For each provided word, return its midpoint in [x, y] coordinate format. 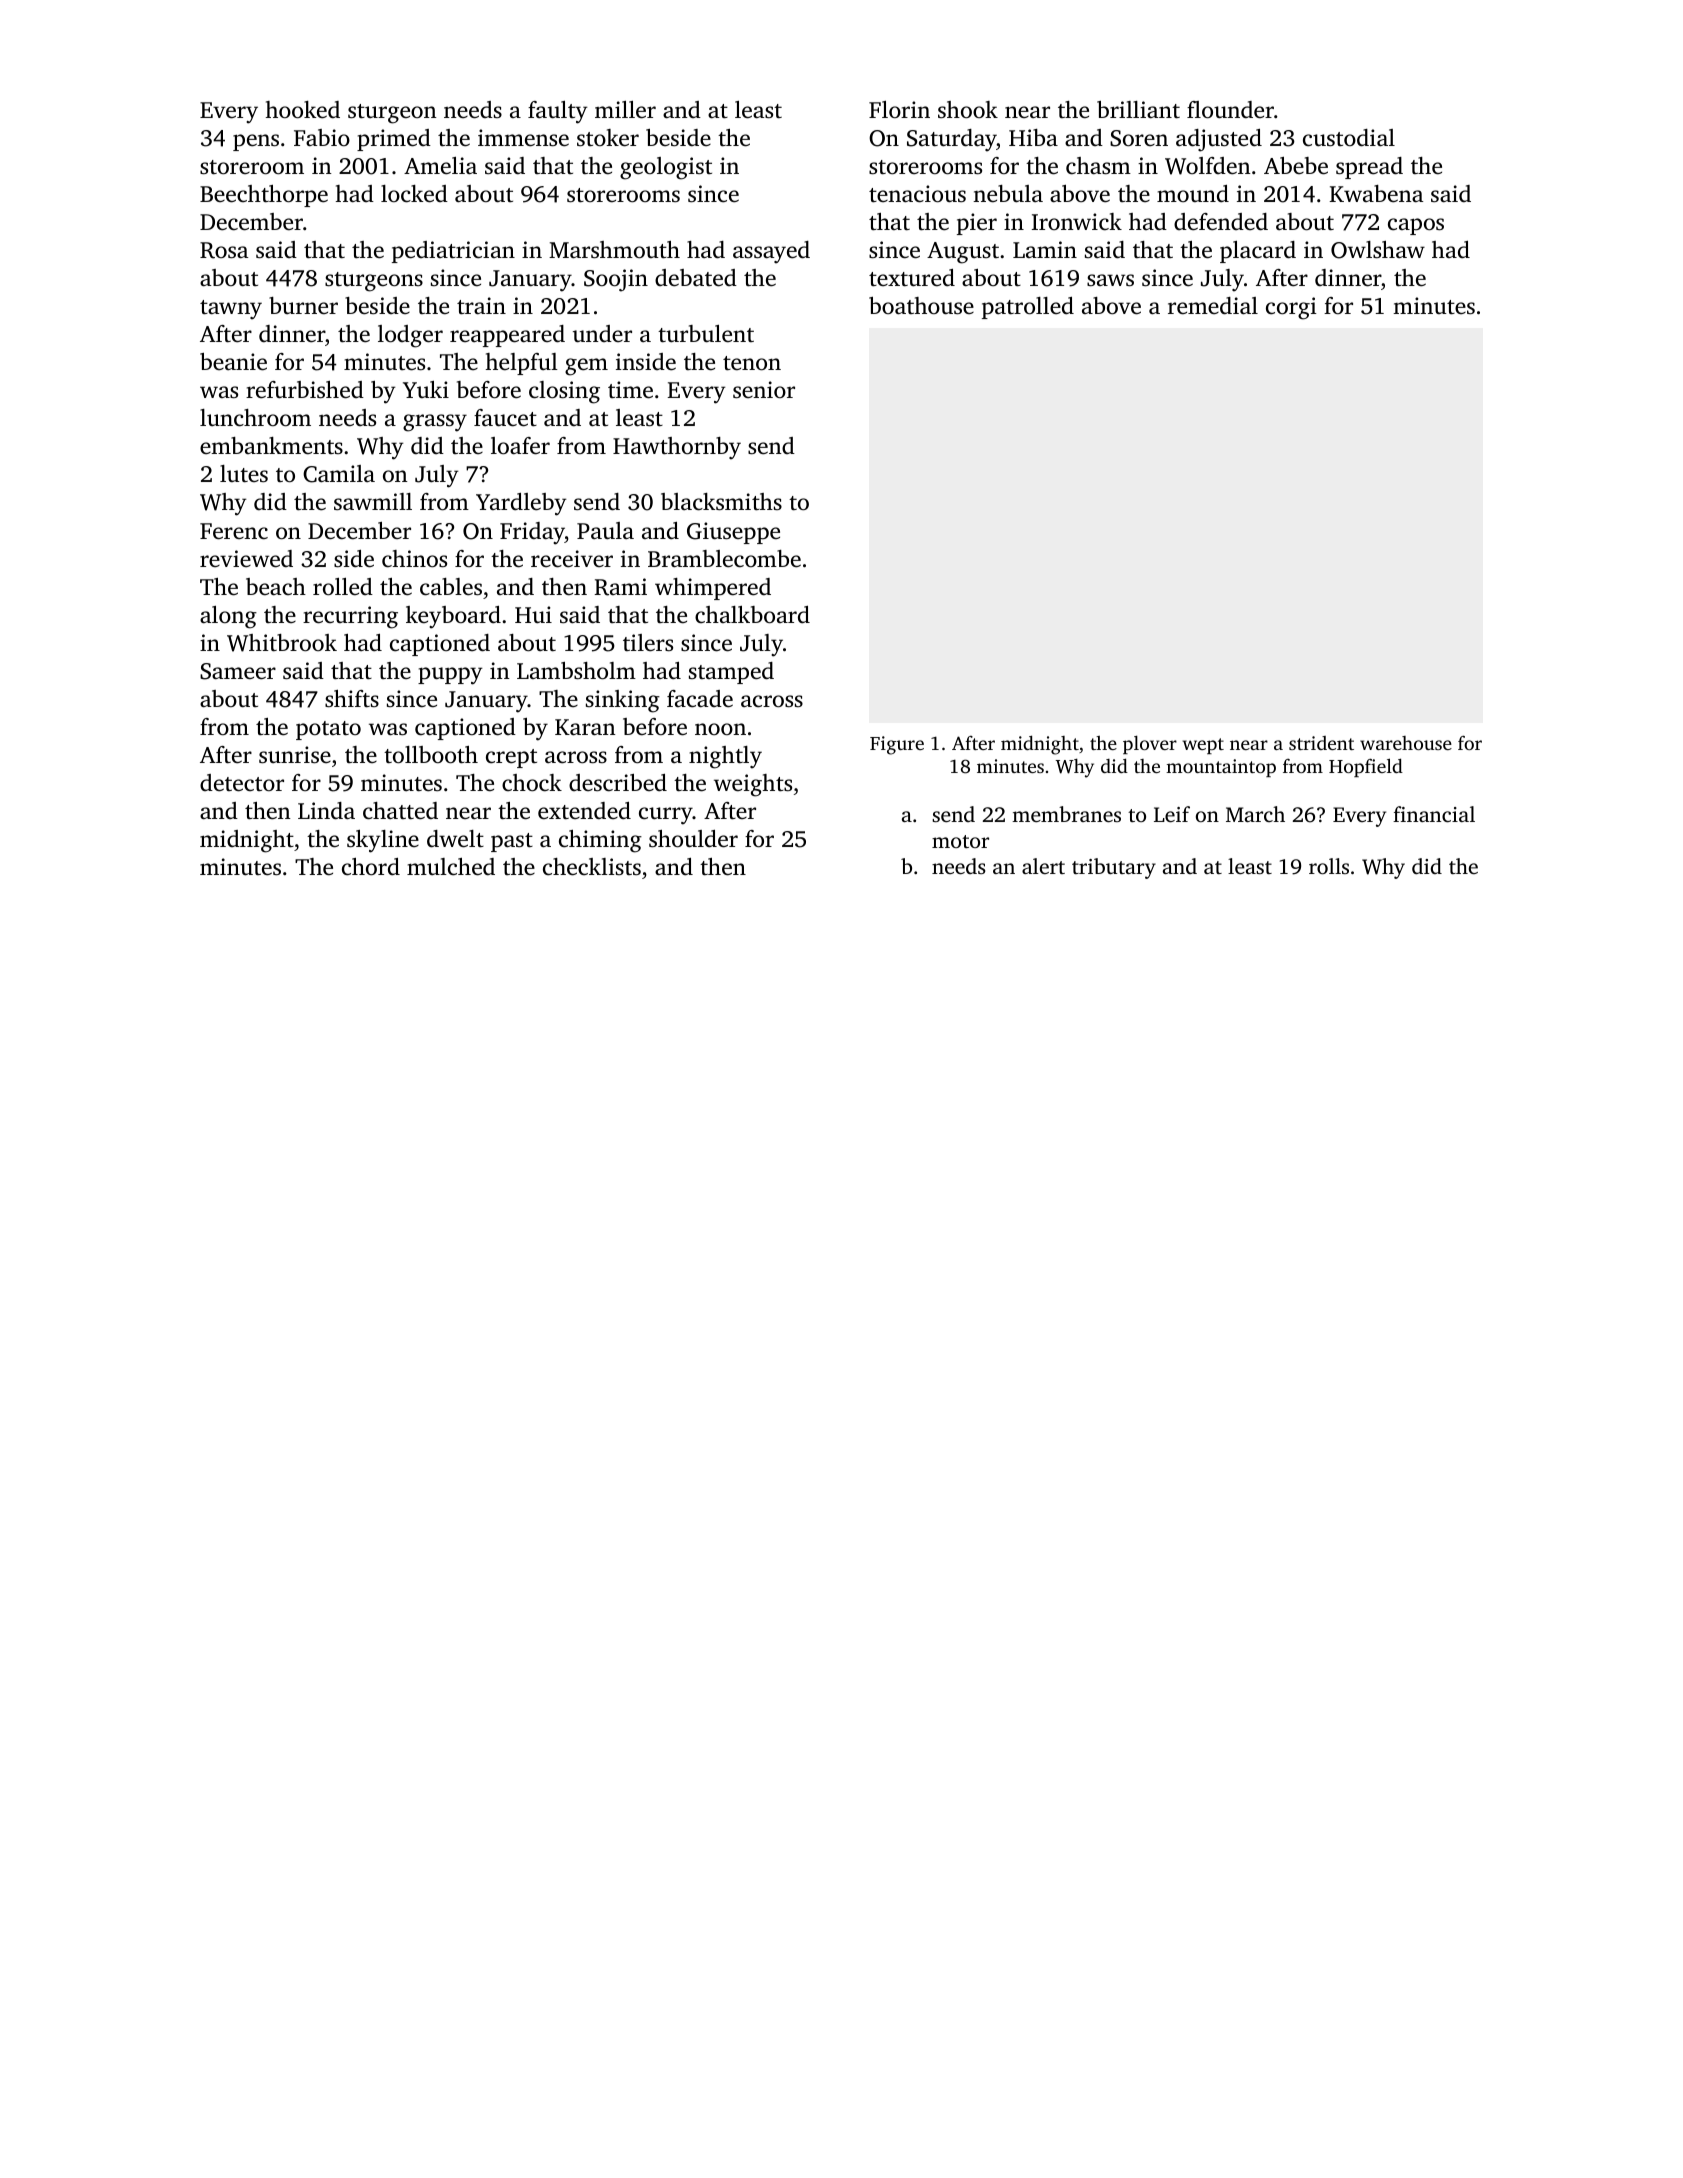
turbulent [706, 334]
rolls [1329, 866]
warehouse [1406, 743]
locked [414, 194]
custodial [1349, 138]
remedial [1213, 306]
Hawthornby [677, 448]
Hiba [1033, 137]
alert [1043, 866]
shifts [352, 698]
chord [371, 867]
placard [1258, 252]
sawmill [373, 502]
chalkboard [752, 615]
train [481, 305]
